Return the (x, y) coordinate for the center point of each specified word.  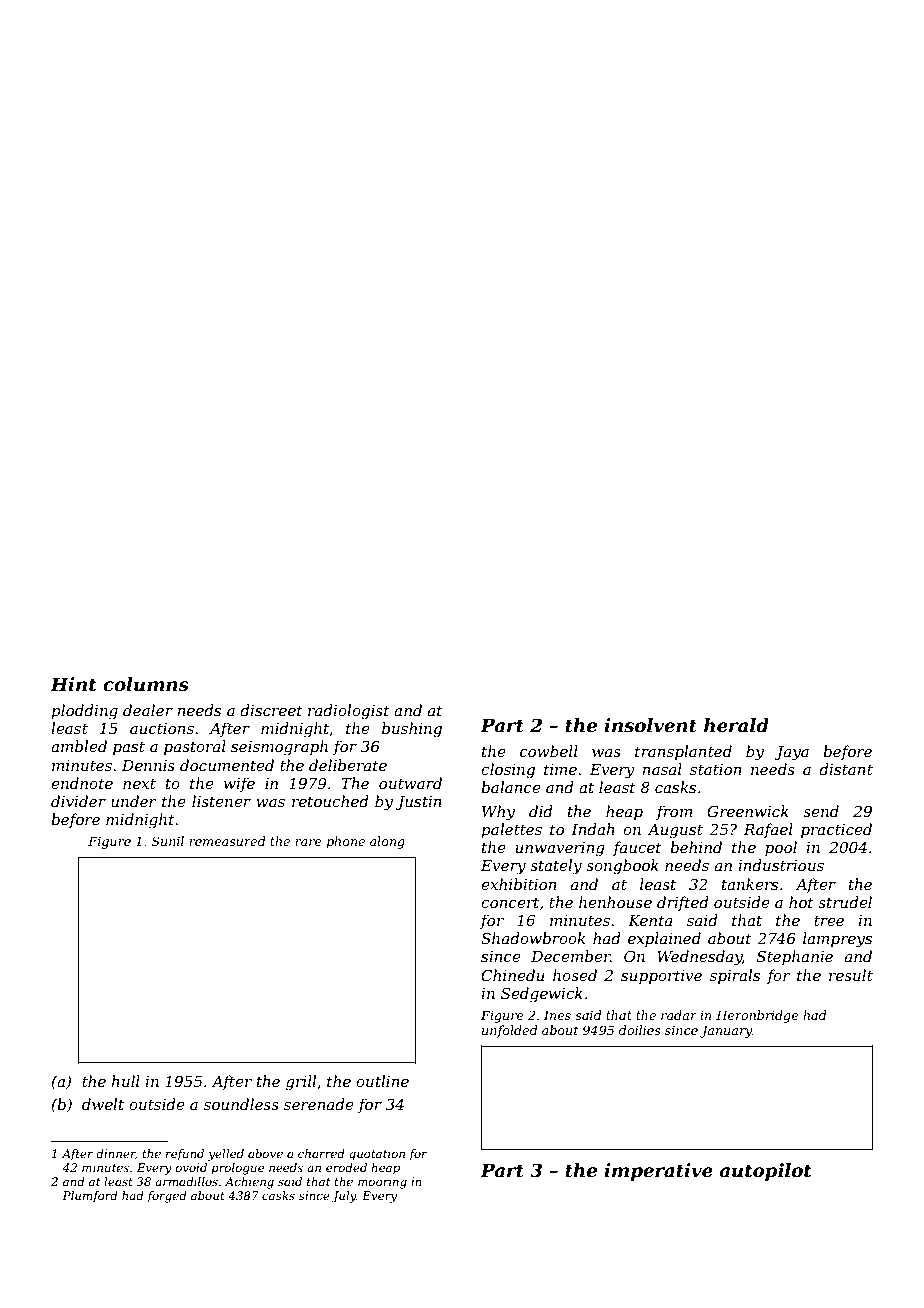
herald (736, 725)
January (726, 1031)
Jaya (791, 753)
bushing (412, 730)
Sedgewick (542, 995)
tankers (750, 884)
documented (227, 765)
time (560, 769)
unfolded (509, 1031)
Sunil (168, 841)
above (265, 1153)
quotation (377, 1155)
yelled (226, 1155)
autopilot (766, 1172)
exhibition (519, 884)
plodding (84, 712)
